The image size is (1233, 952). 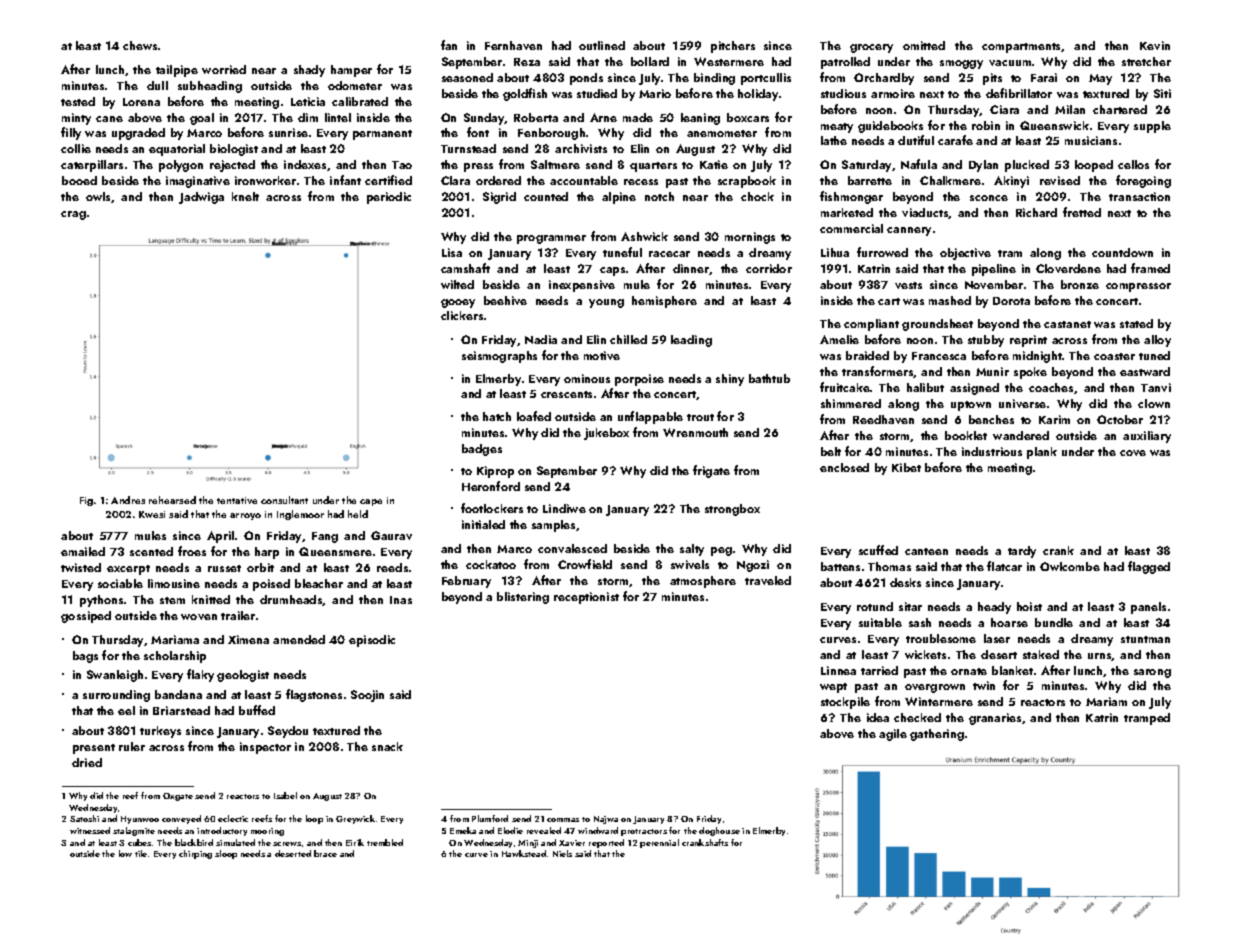 What do you see at coordinates (141, 853) in the page?
I see `tile` at bounding box center [141, 853].
